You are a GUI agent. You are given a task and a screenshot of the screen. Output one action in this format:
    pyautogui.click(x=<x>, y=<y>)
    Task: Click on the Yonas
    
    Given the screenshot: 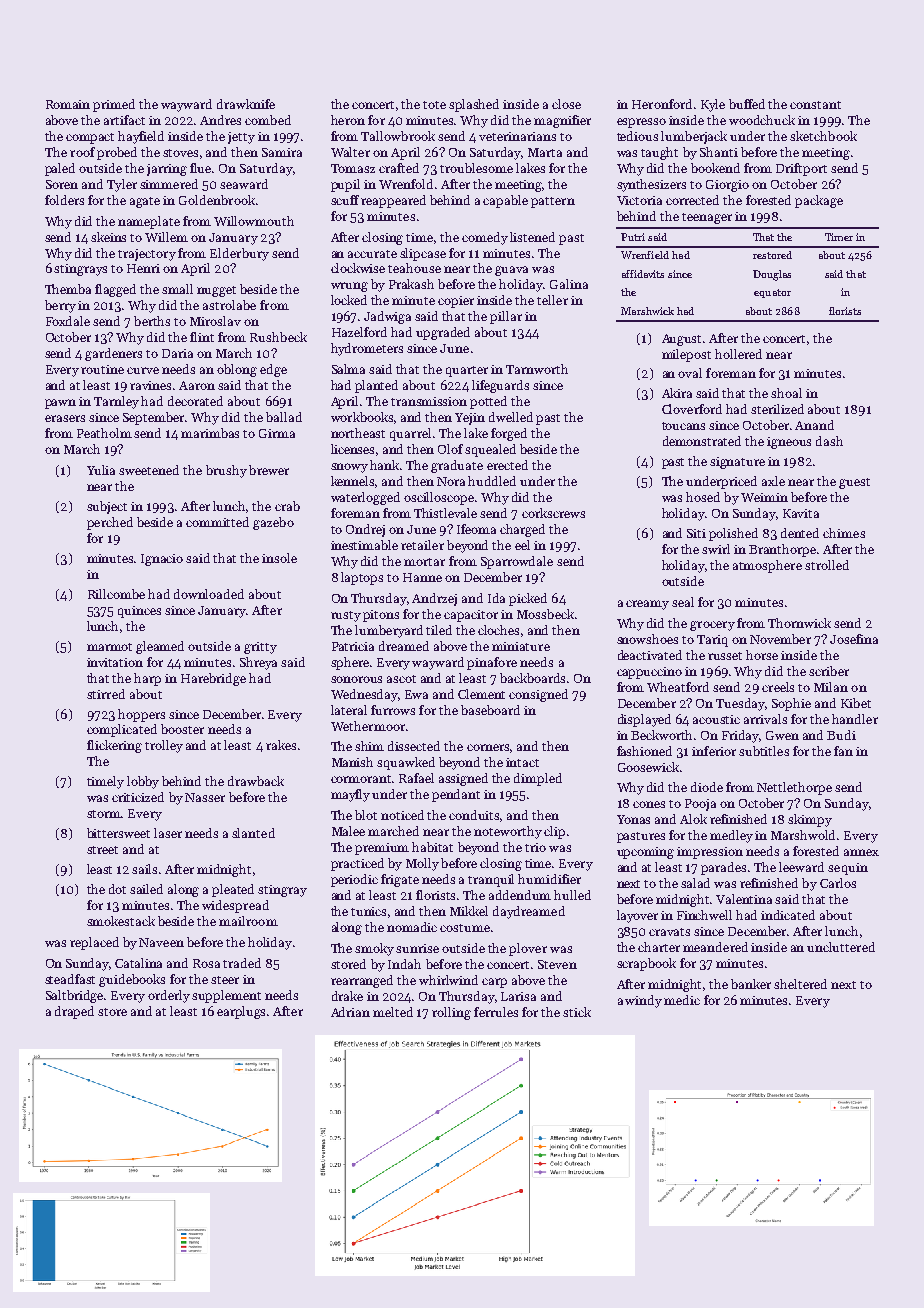 What is the action you would take?
    pyautogui.click(x=633, y=819)
